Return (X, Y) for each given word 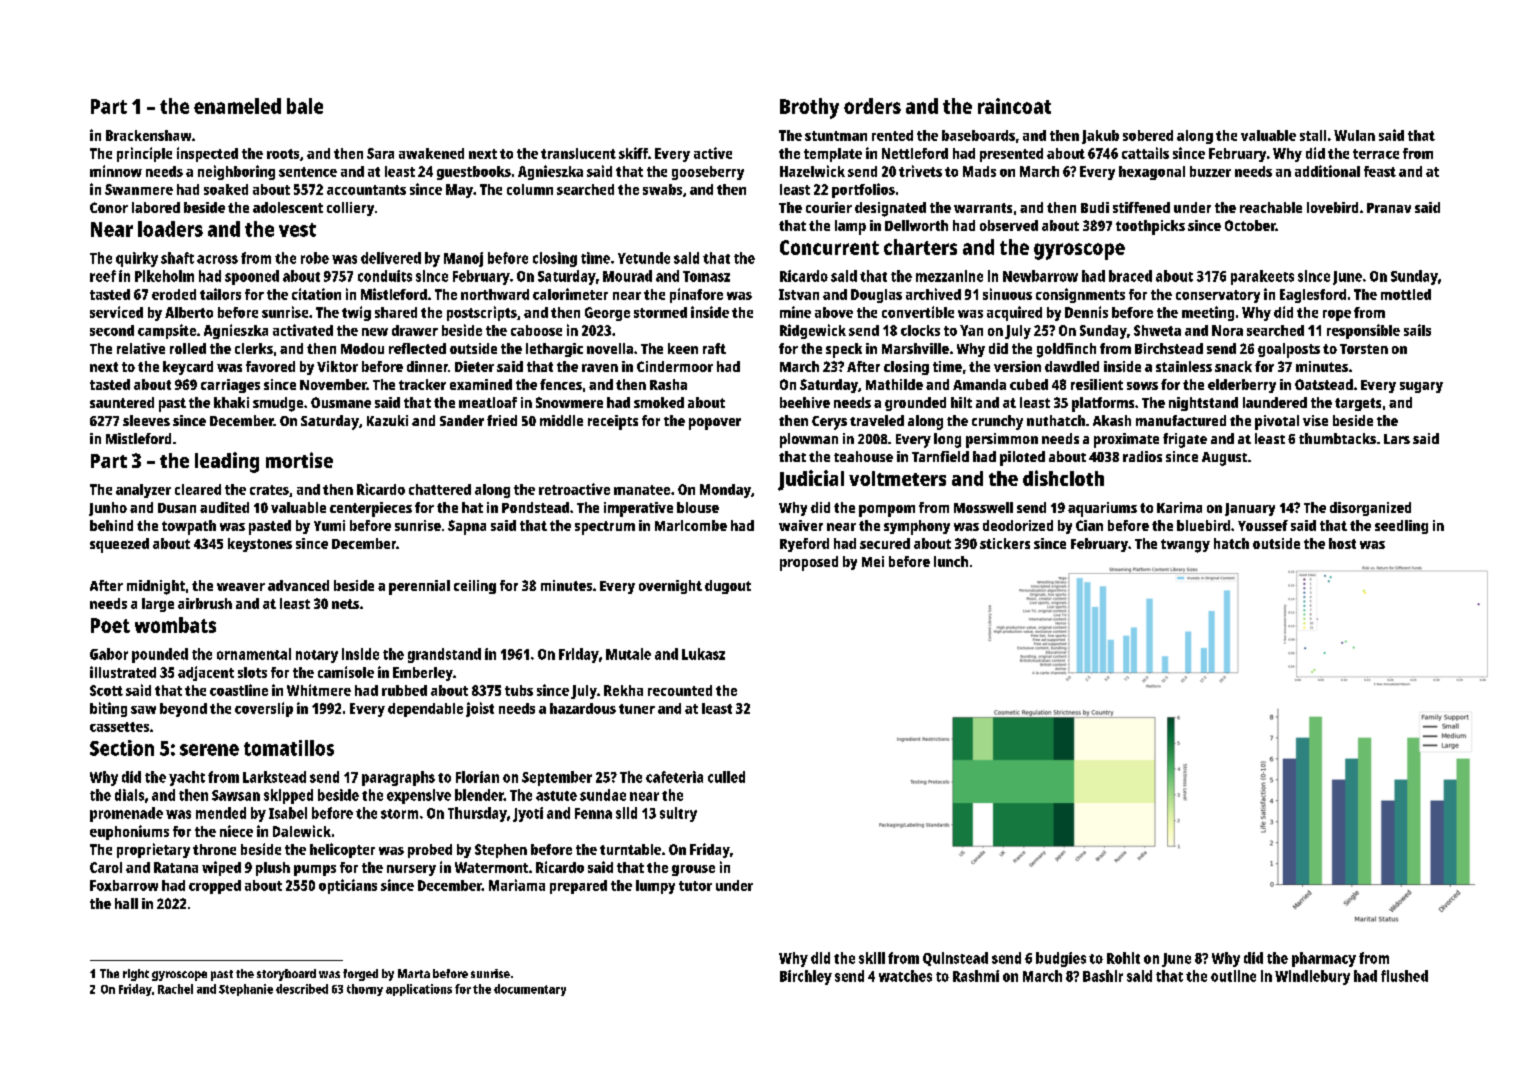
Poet (110, 625)
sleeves (146, 420)
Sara (380, 153)
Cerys (829, 423)
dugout (728, 587)
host (1342, 543)
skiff (633, 153)
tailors (220, 294)
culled (726, 777)
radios (1142, 456)
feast (1380, 171)
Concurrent (829, 247)
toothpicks (1150, 227)
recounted (680, 690)
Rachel (175, 989)
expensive (419, 796)
